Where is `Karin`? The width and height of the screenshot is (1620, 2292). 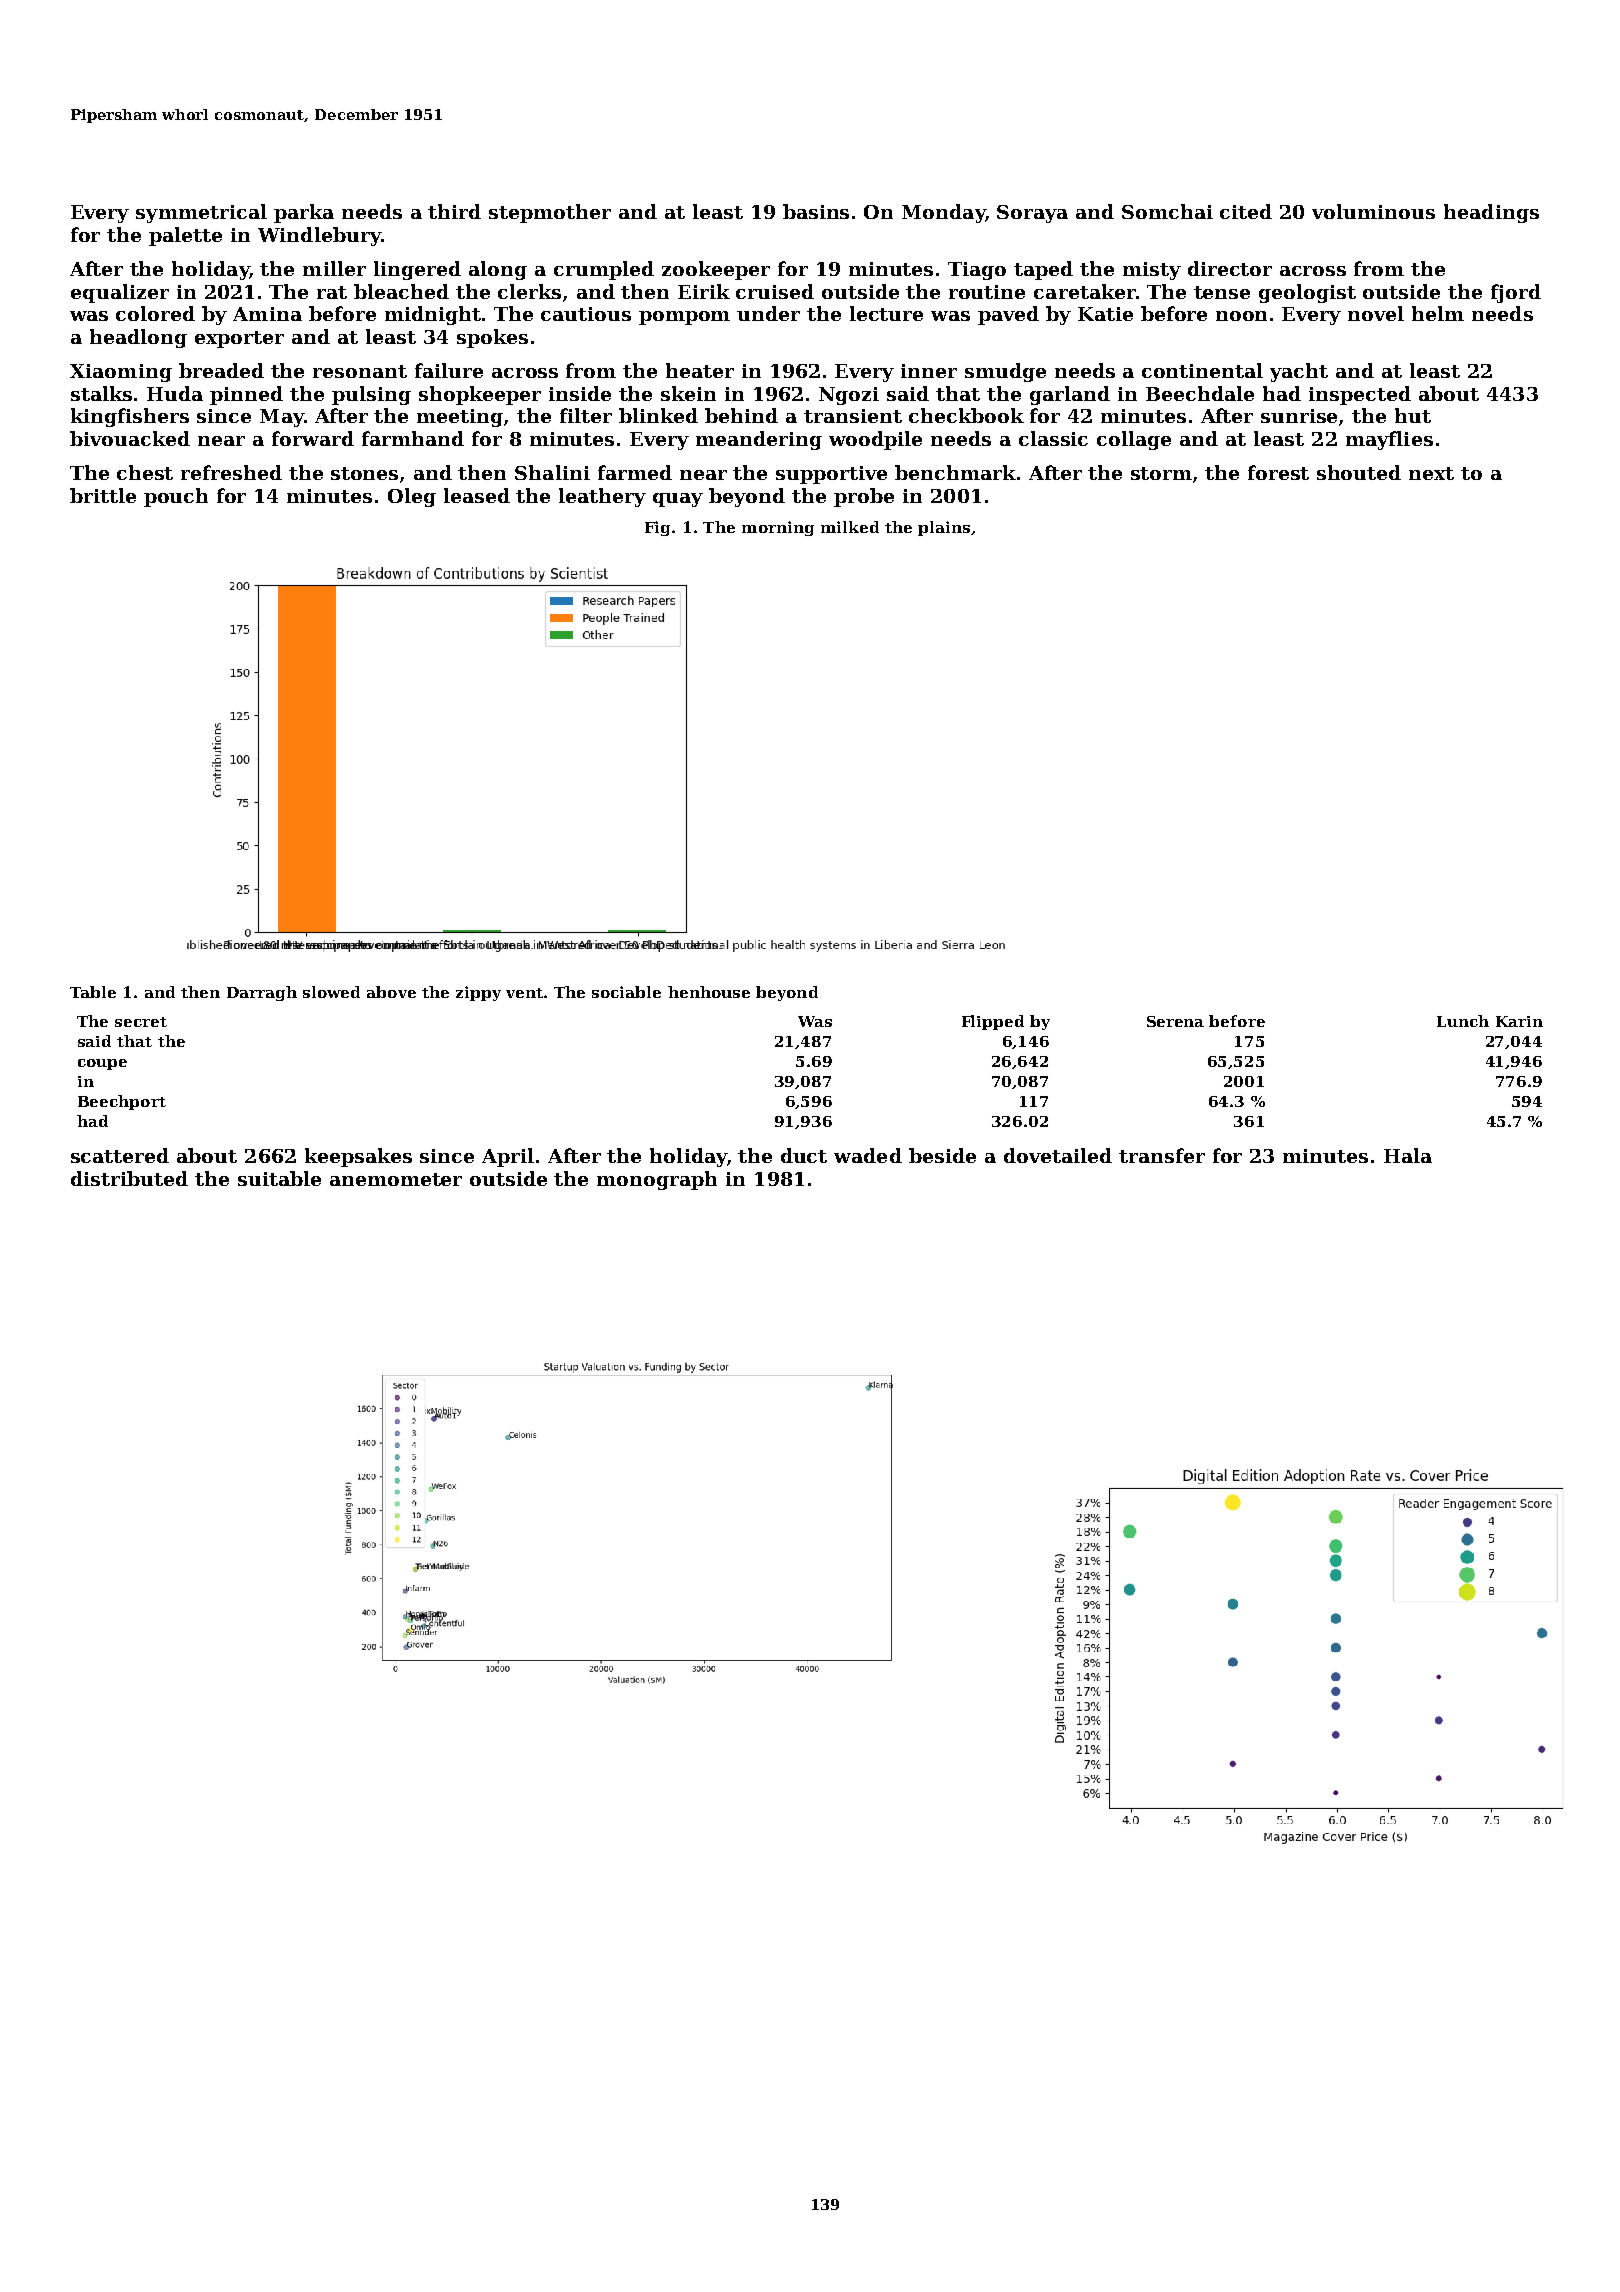
Karin is located at coordinates (1519, 1021).
